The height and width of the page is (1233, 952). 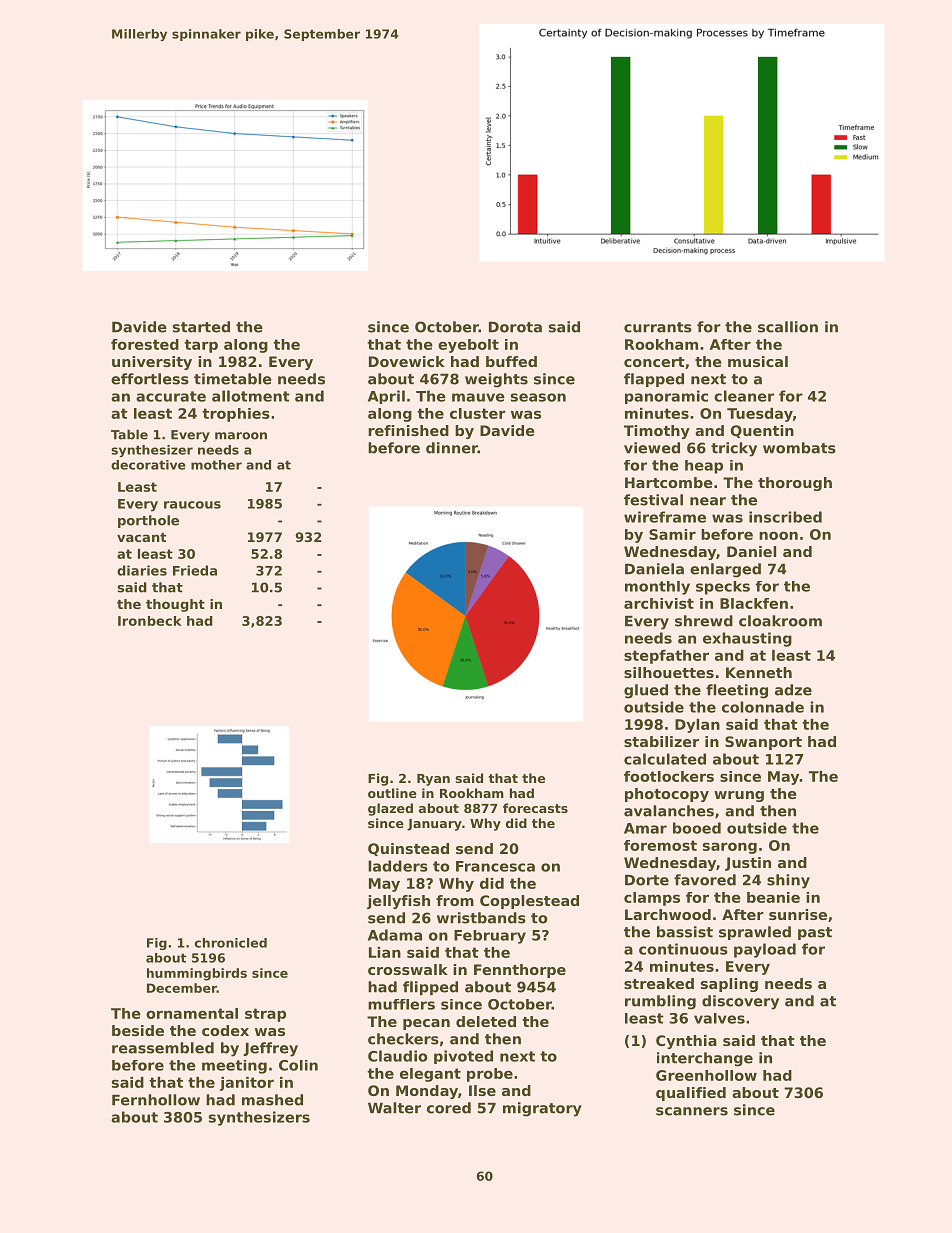 I want to click on currants, so click(x=658, y=327).
